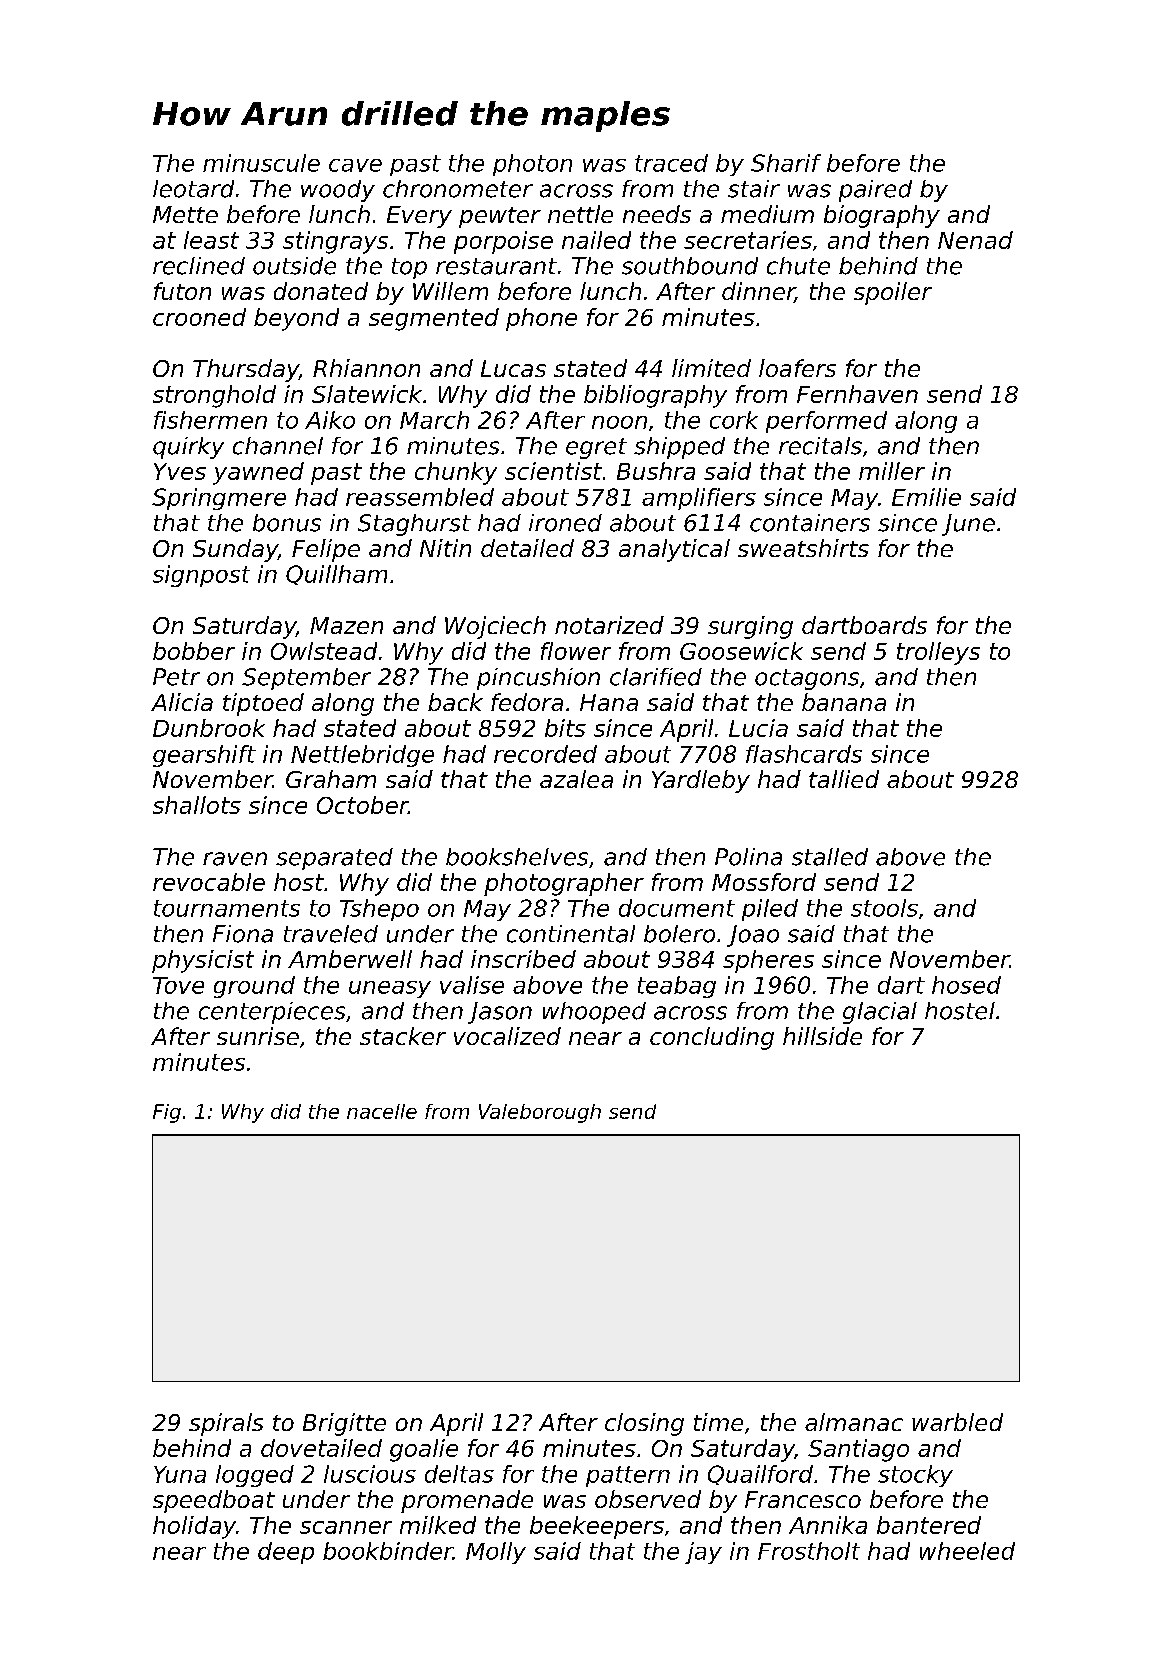 Image resolution: width=1172 pixels, height=1658 pixels. What do you see at coordinates (167, 1113) in the screenshot?
I see `Fig` at bounding box center [167, 1113].
